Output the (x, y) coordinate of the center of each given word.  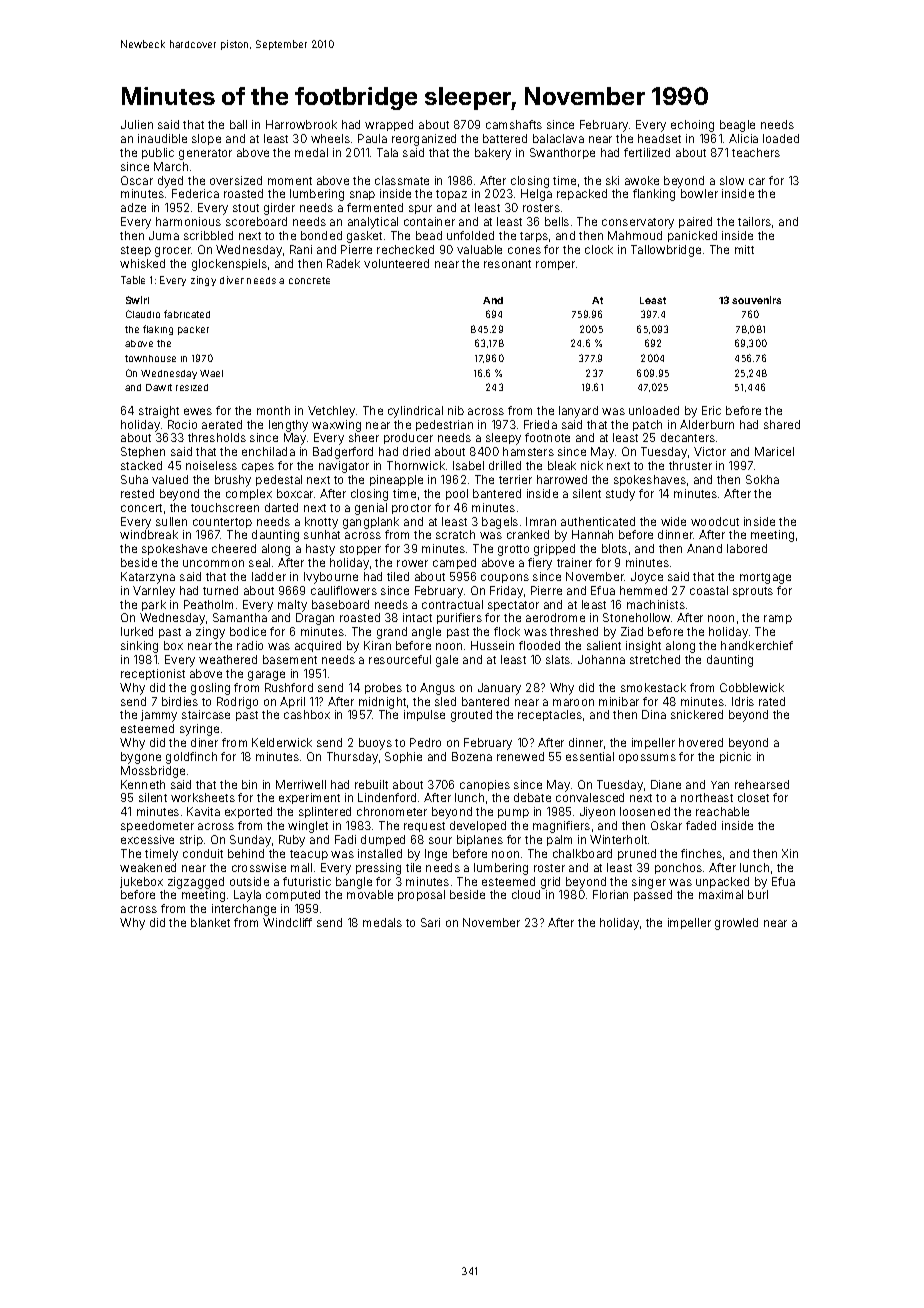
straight (159, 412)
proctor (411, 509)
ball (238, 124)
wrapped (389, 125)
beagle (737, 126)
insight (643, 647)
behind (246, 853)
